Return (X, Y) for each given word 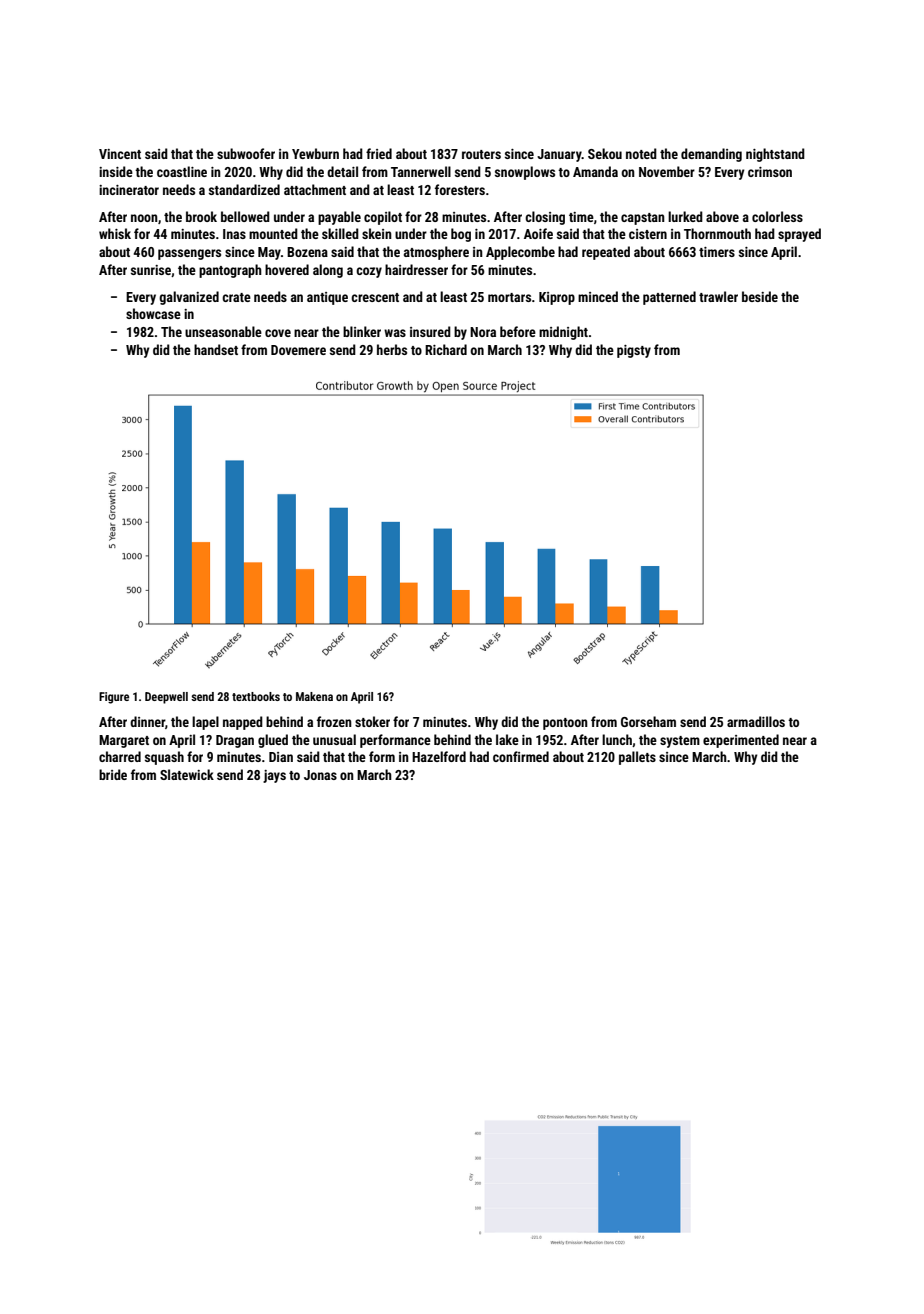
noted (641, 153)
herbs (392, 349)
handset (216, 349)
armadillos (756, 721)
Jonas (320, 775)
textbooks (256, 696)
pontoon (565, 724)
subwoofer (246, 153)
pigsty (634, 351)
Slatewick (187, 774)
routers (481, 154)
